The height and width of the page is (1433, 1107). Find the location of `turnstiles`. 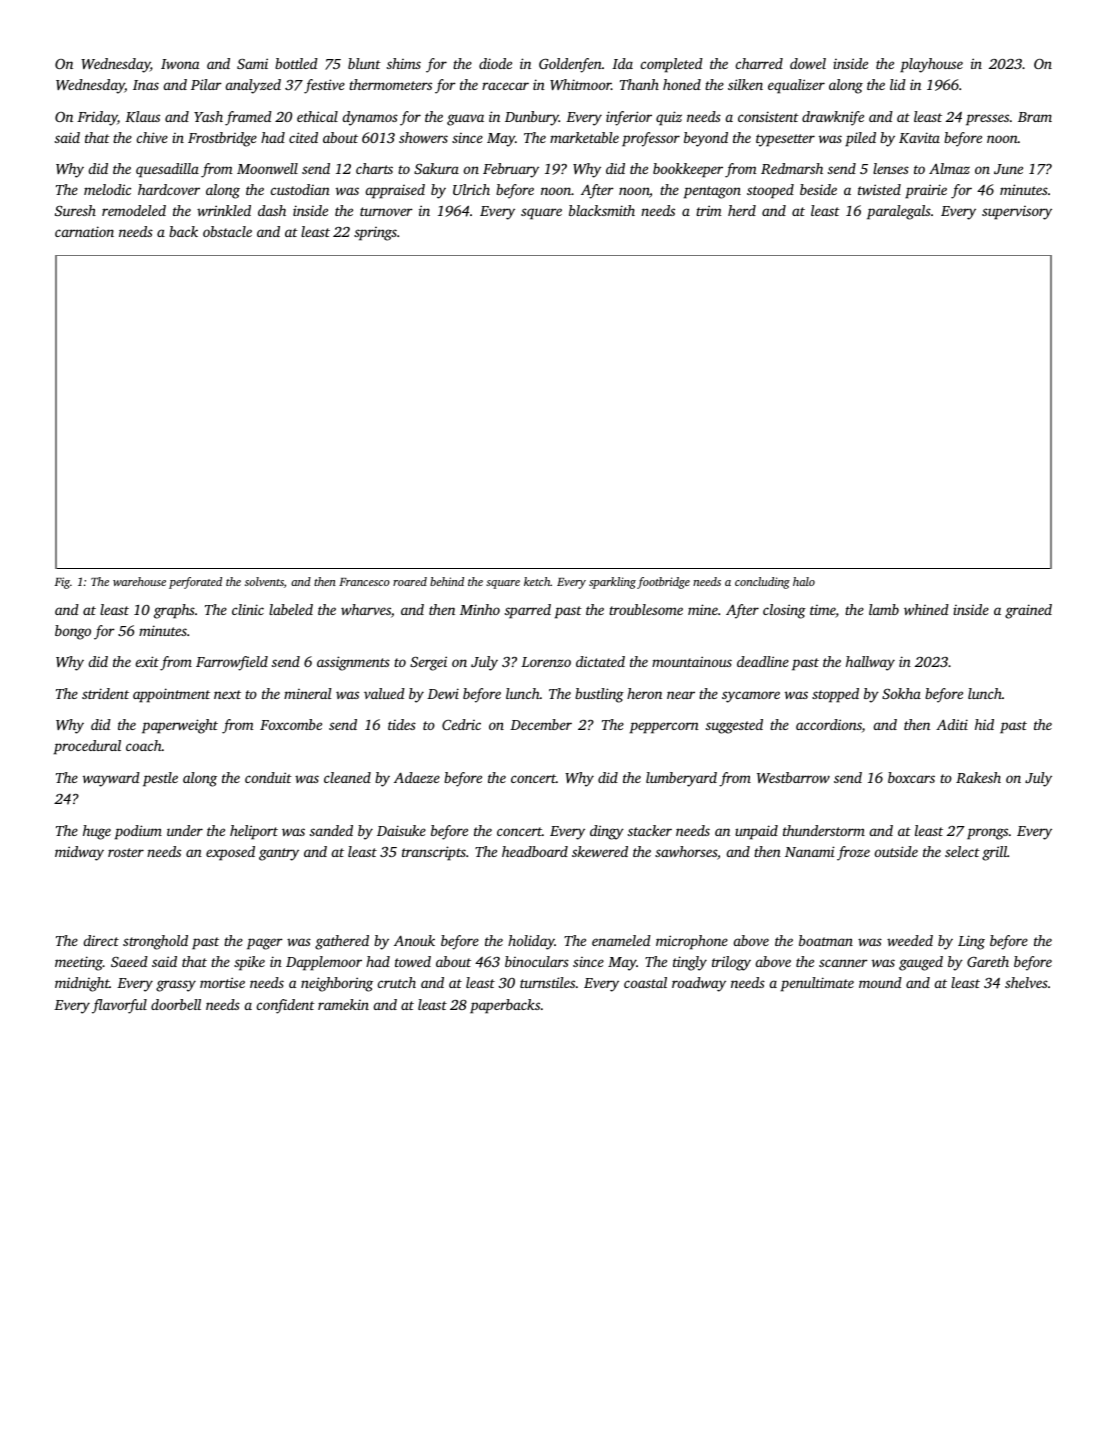

turnstiles is located at coordinates (547, 982).
